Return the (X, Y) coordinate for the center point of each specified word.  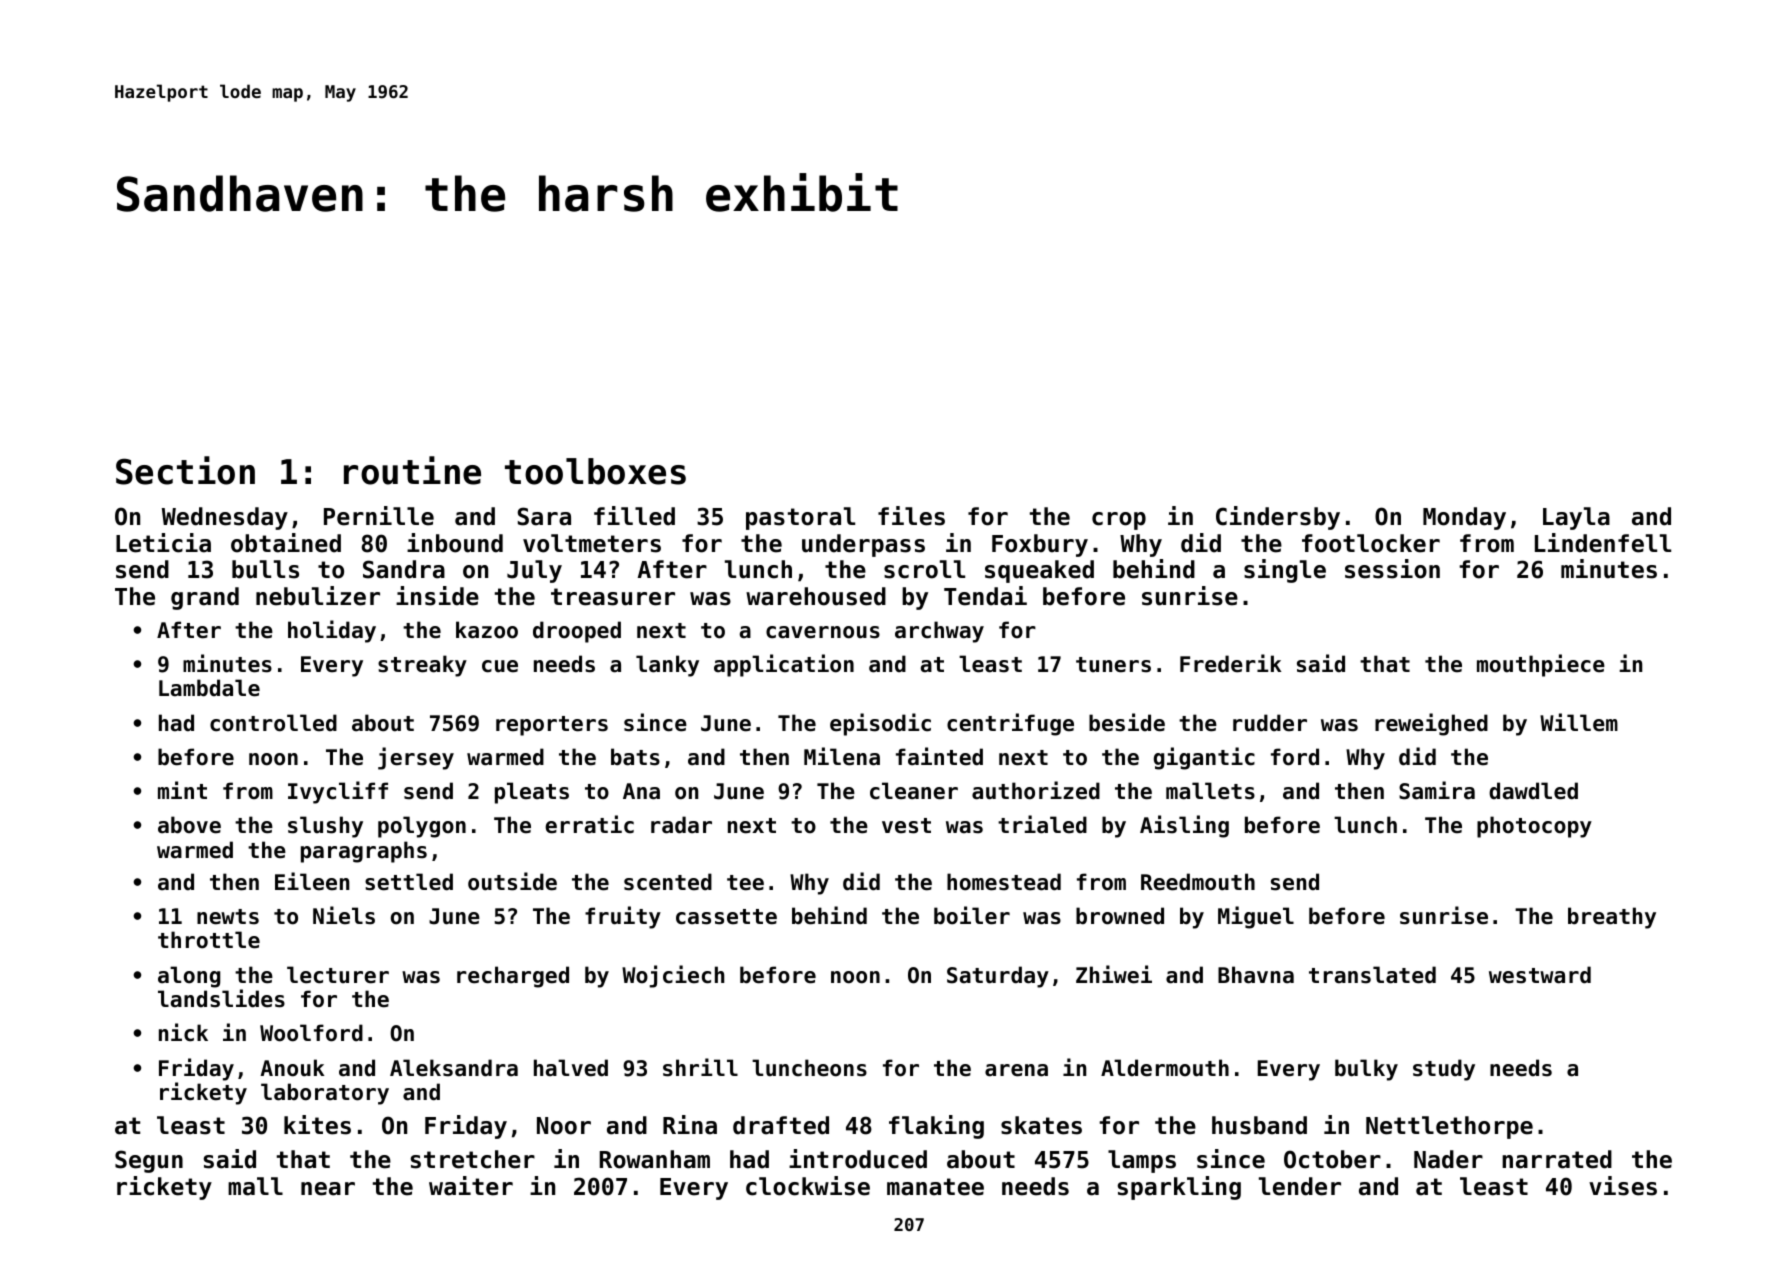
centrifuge (1010, 724)
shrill (700, 1067)
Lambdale (209, 688)
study (1444, 1070)
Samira (1437, 790)
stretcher (473, 1159)
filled (634, 516)
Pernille (379, 516)
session (1392, 569)
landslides (221, 998)
